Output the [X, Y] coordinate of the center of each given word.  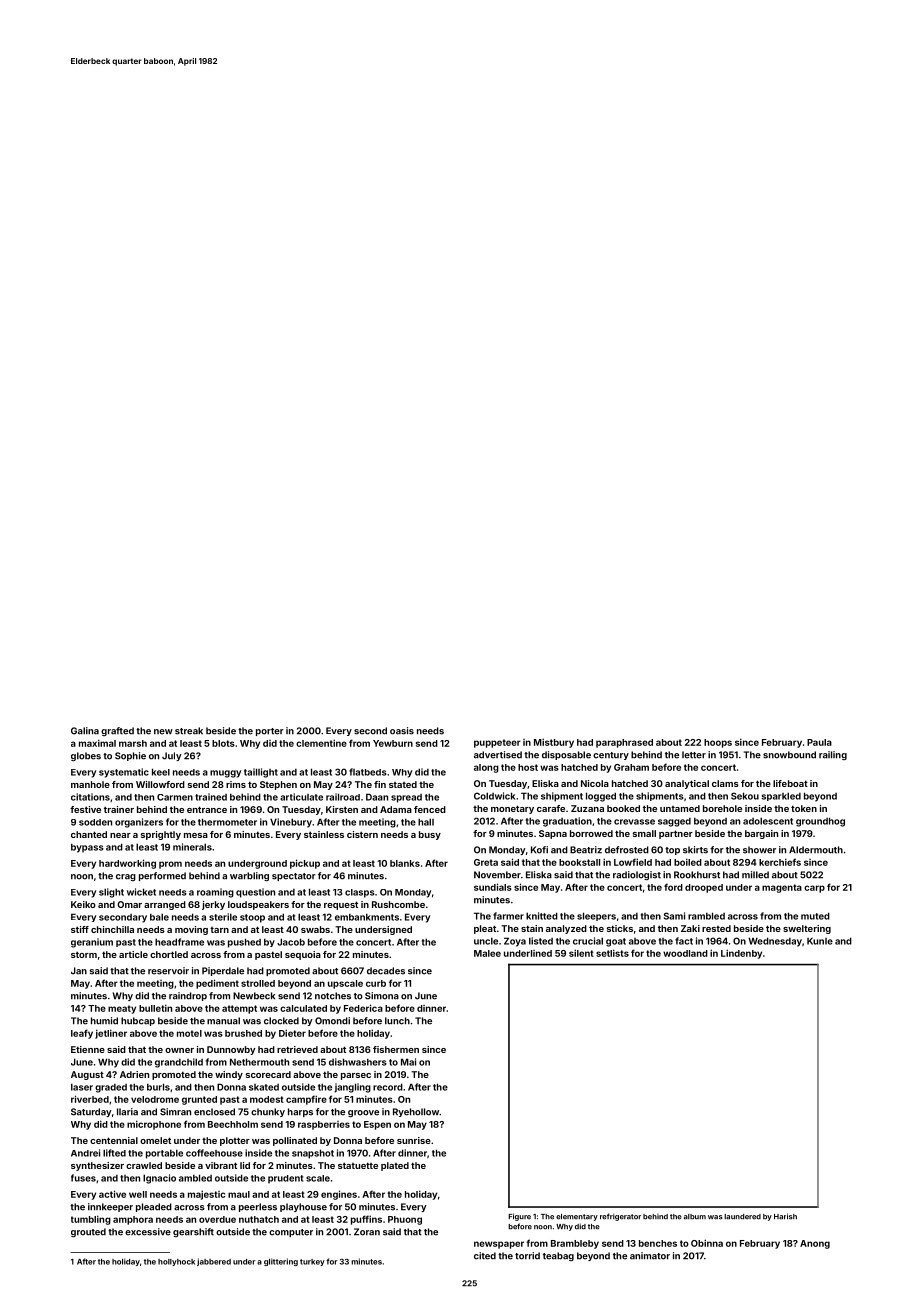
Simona [382, 996]
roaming [215, 893]
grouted [88, 1232]
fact [684, 941]
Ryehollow [416, 1112]
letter [694, 755]
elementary [577, 1217]
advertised [498, 755]
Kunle [820, 941]
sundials [493, 887]
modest [267, 1099]
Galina [85, 731]
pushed [244, 943]
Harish [785, 1216]
